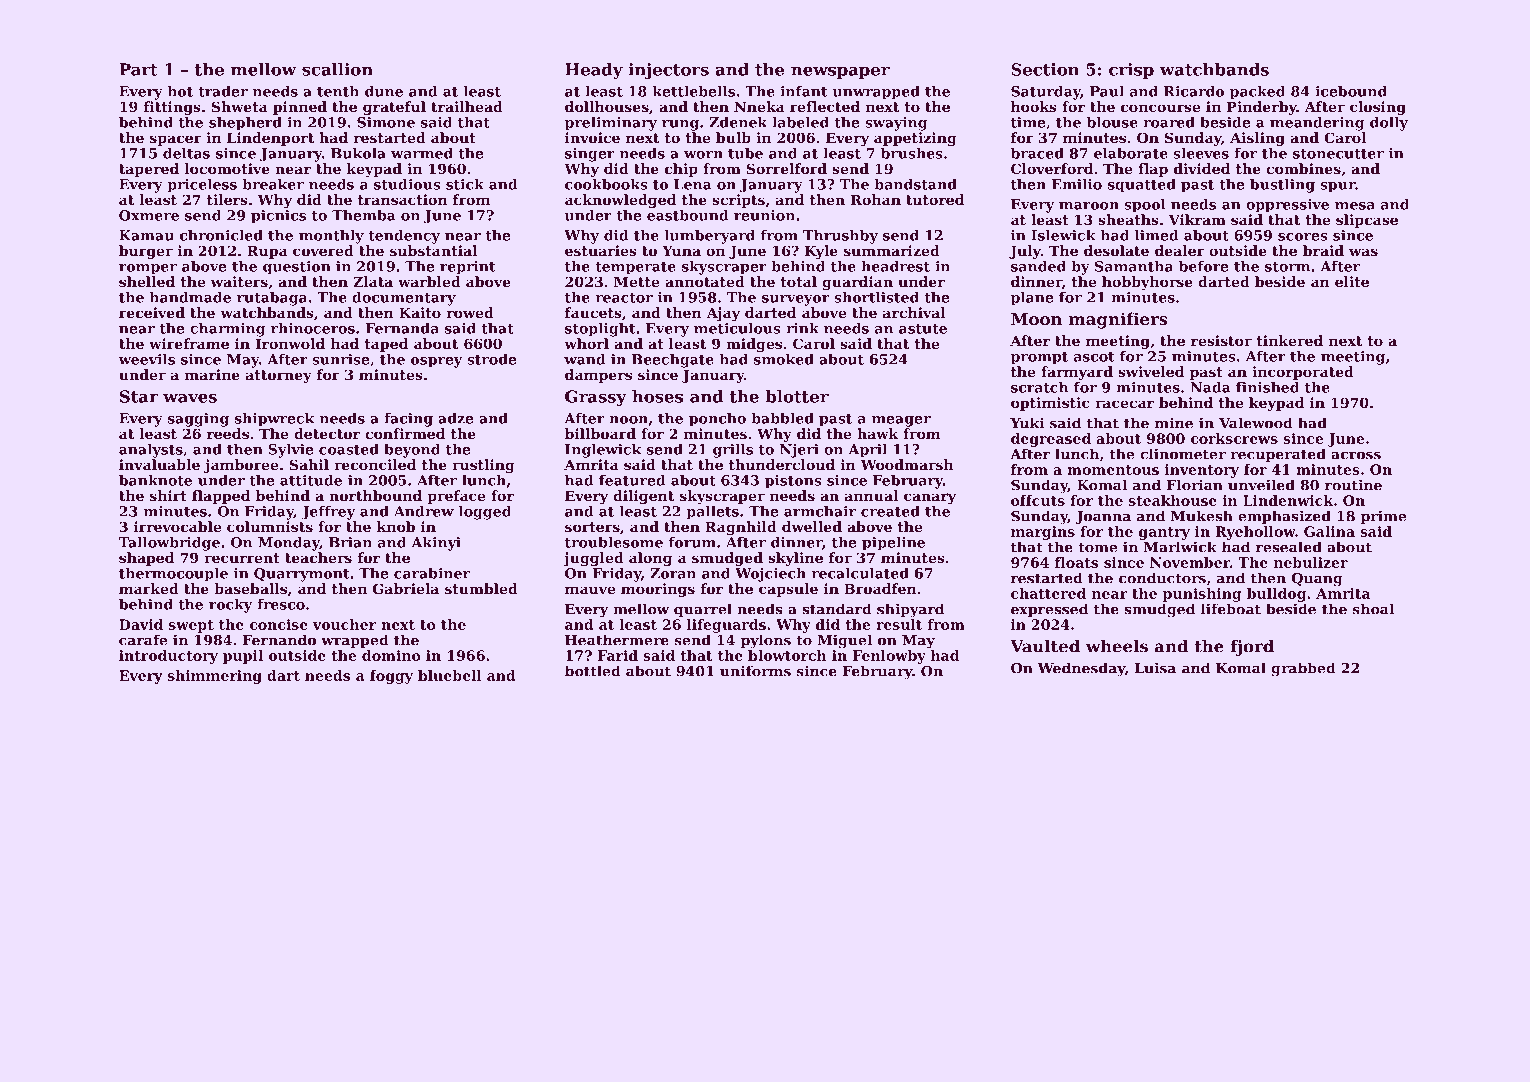 This screenshot has width=1530, height=1082. I want to click on icebound, so click(1351, 91).
